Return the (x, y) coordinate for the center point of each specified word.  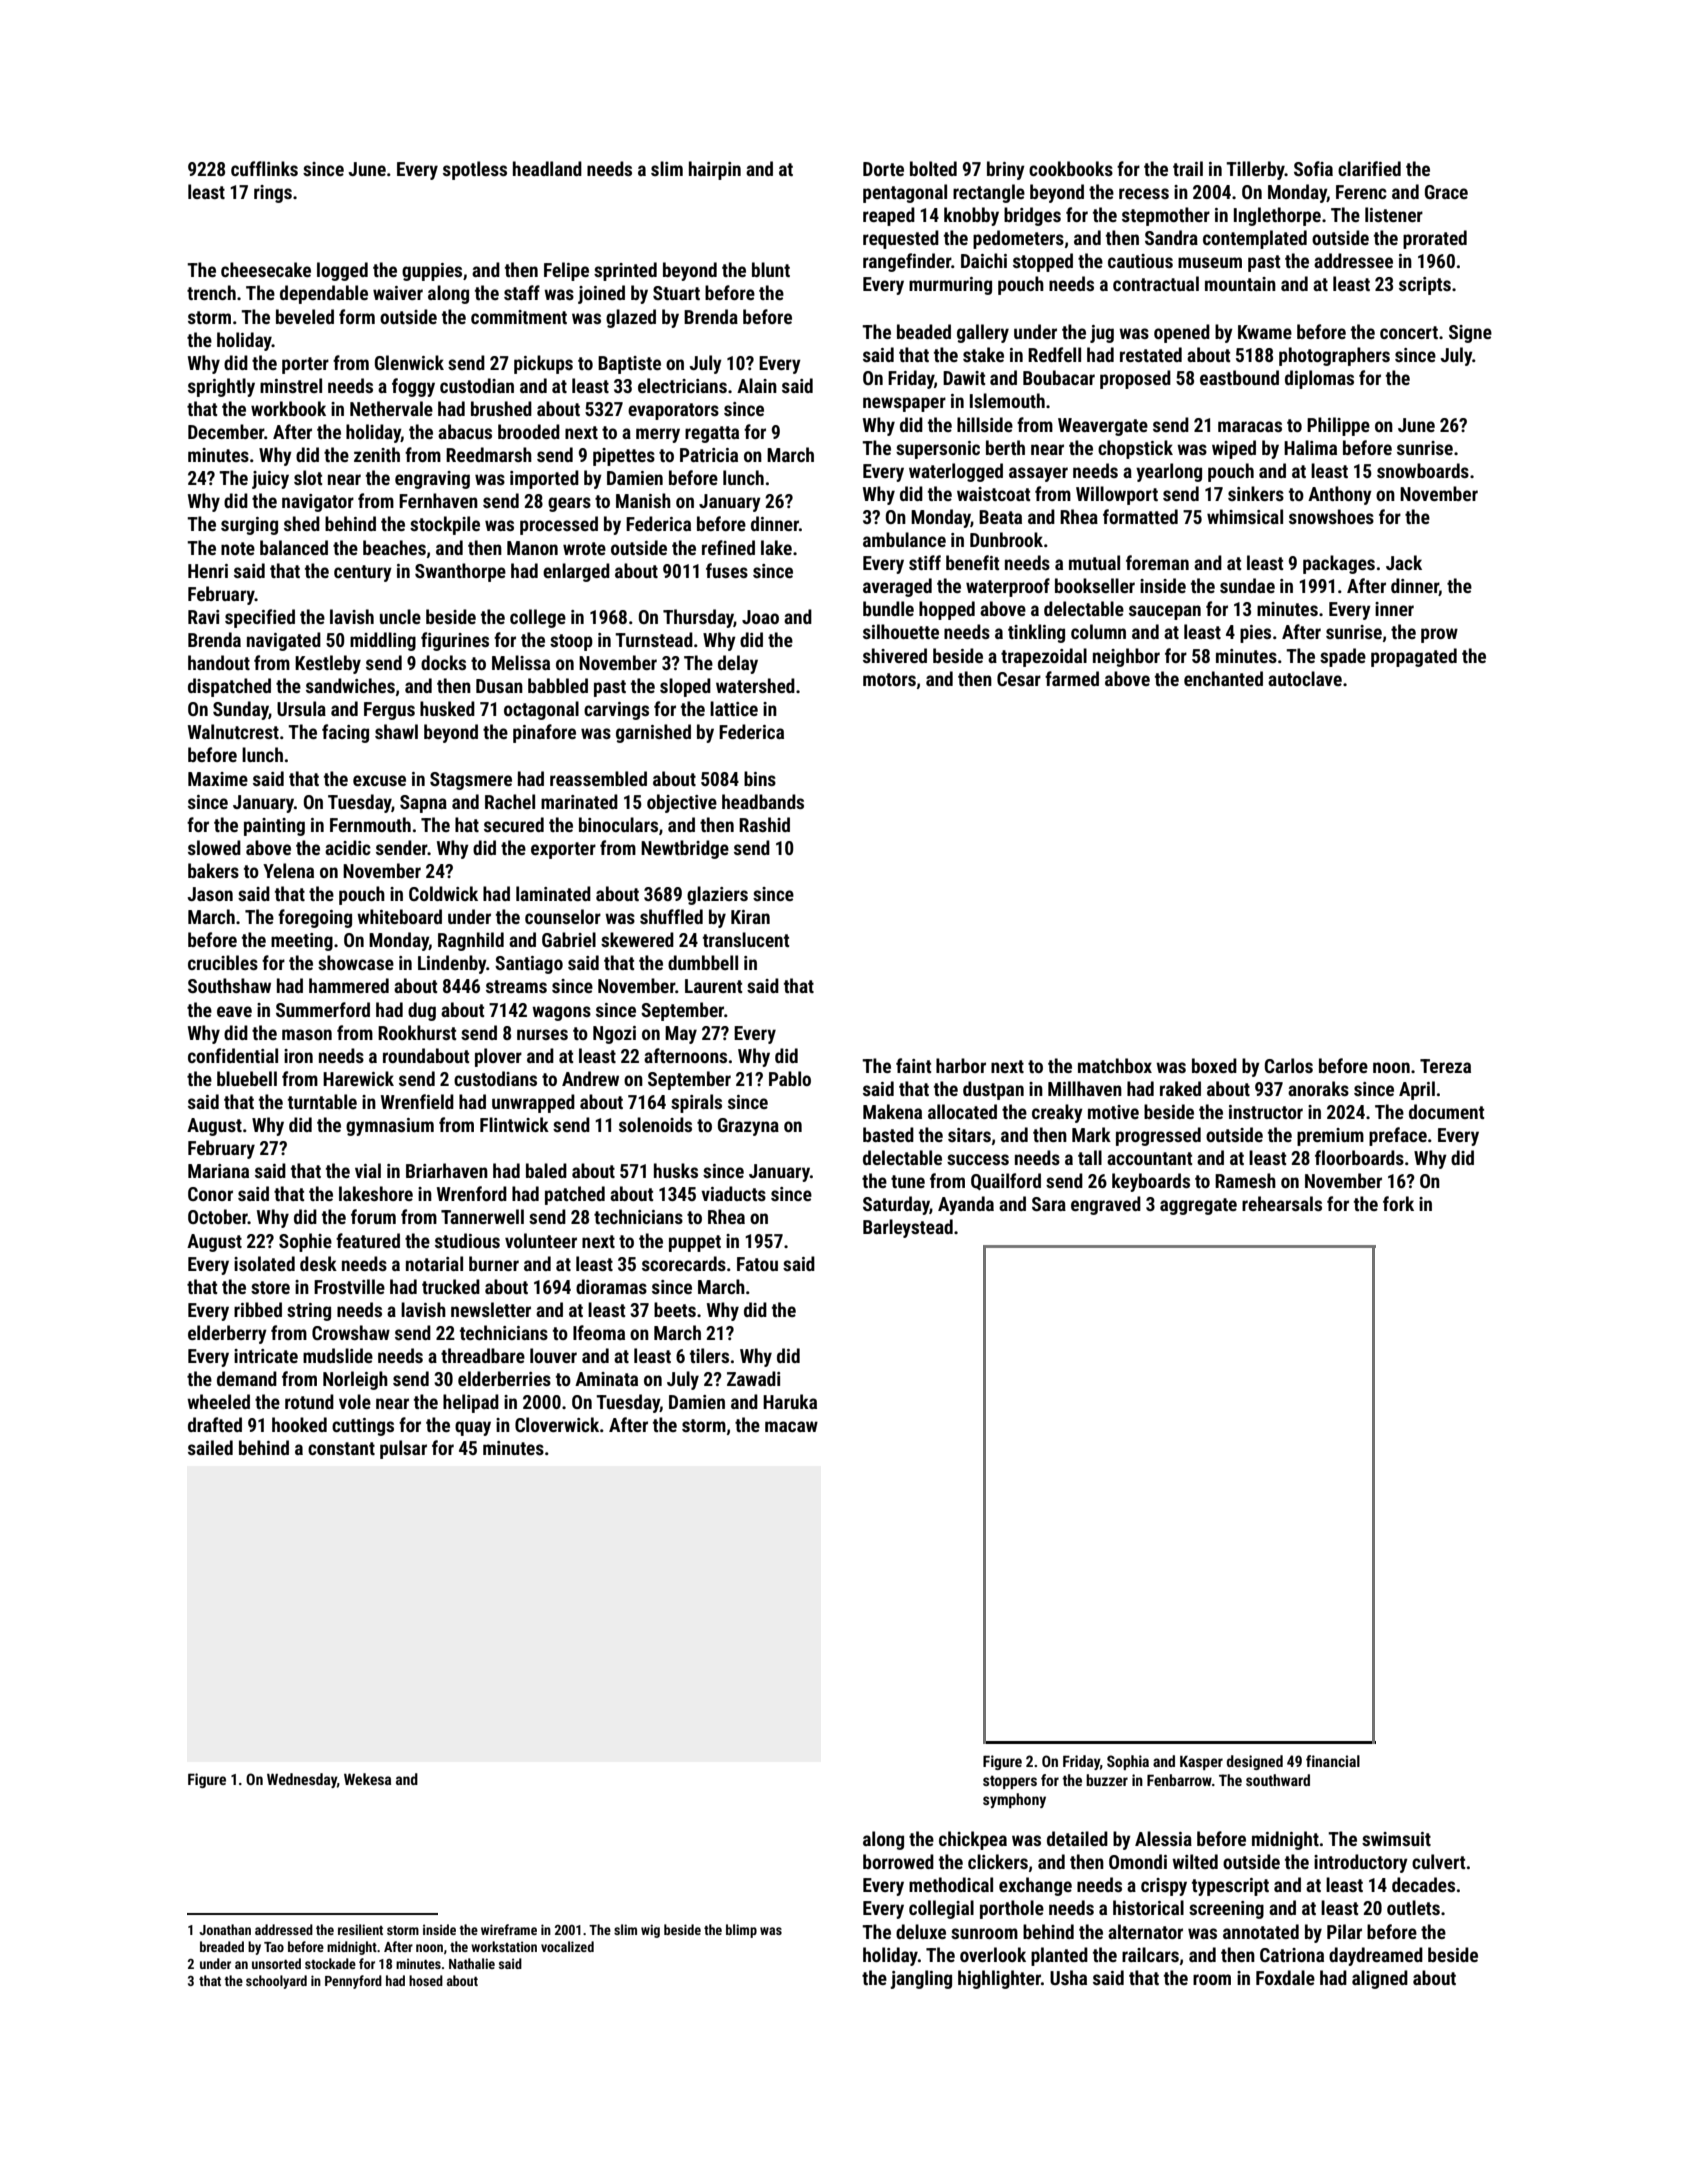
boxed (1214, 1065)
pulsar (403, 1449)
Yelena (288, 870)
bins (760, 778)
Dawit (964, 378)
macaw (791, 1426)
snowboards (1423, 470)
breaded (222, 1946)
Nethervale (391, 408)
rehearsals (1282, 1203)
